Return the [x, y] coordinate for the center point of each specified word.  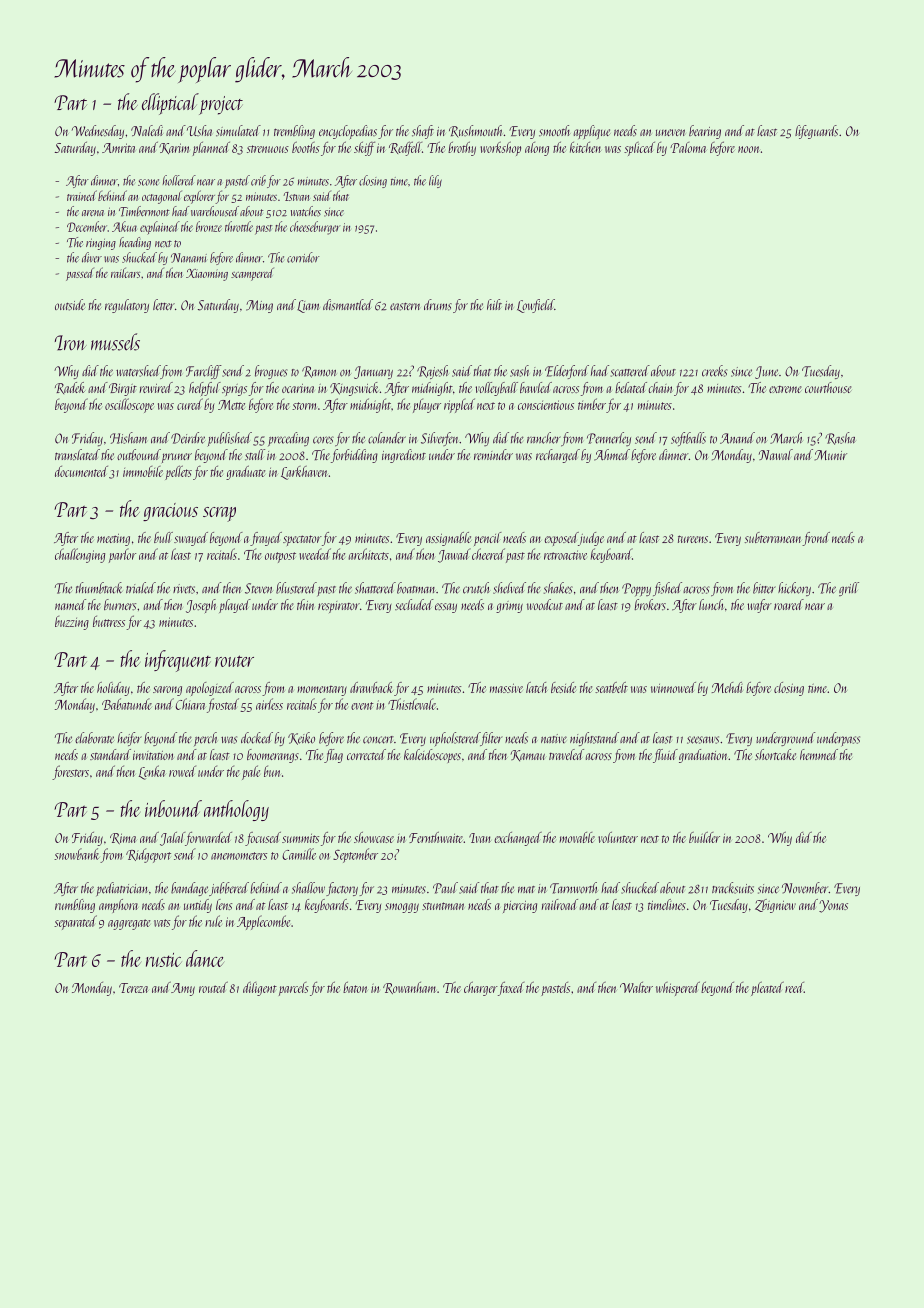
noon [748, 149]
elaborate [94, 738]
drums [438, 305]
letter [164, 304]
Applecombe [263, 922]
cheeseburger [315, 228]
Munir [831, 455]
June [766, 372]
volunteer [618, 837]
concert [378, 740]
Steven [259, 588]
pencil [488, 539]
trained [82, 195]
